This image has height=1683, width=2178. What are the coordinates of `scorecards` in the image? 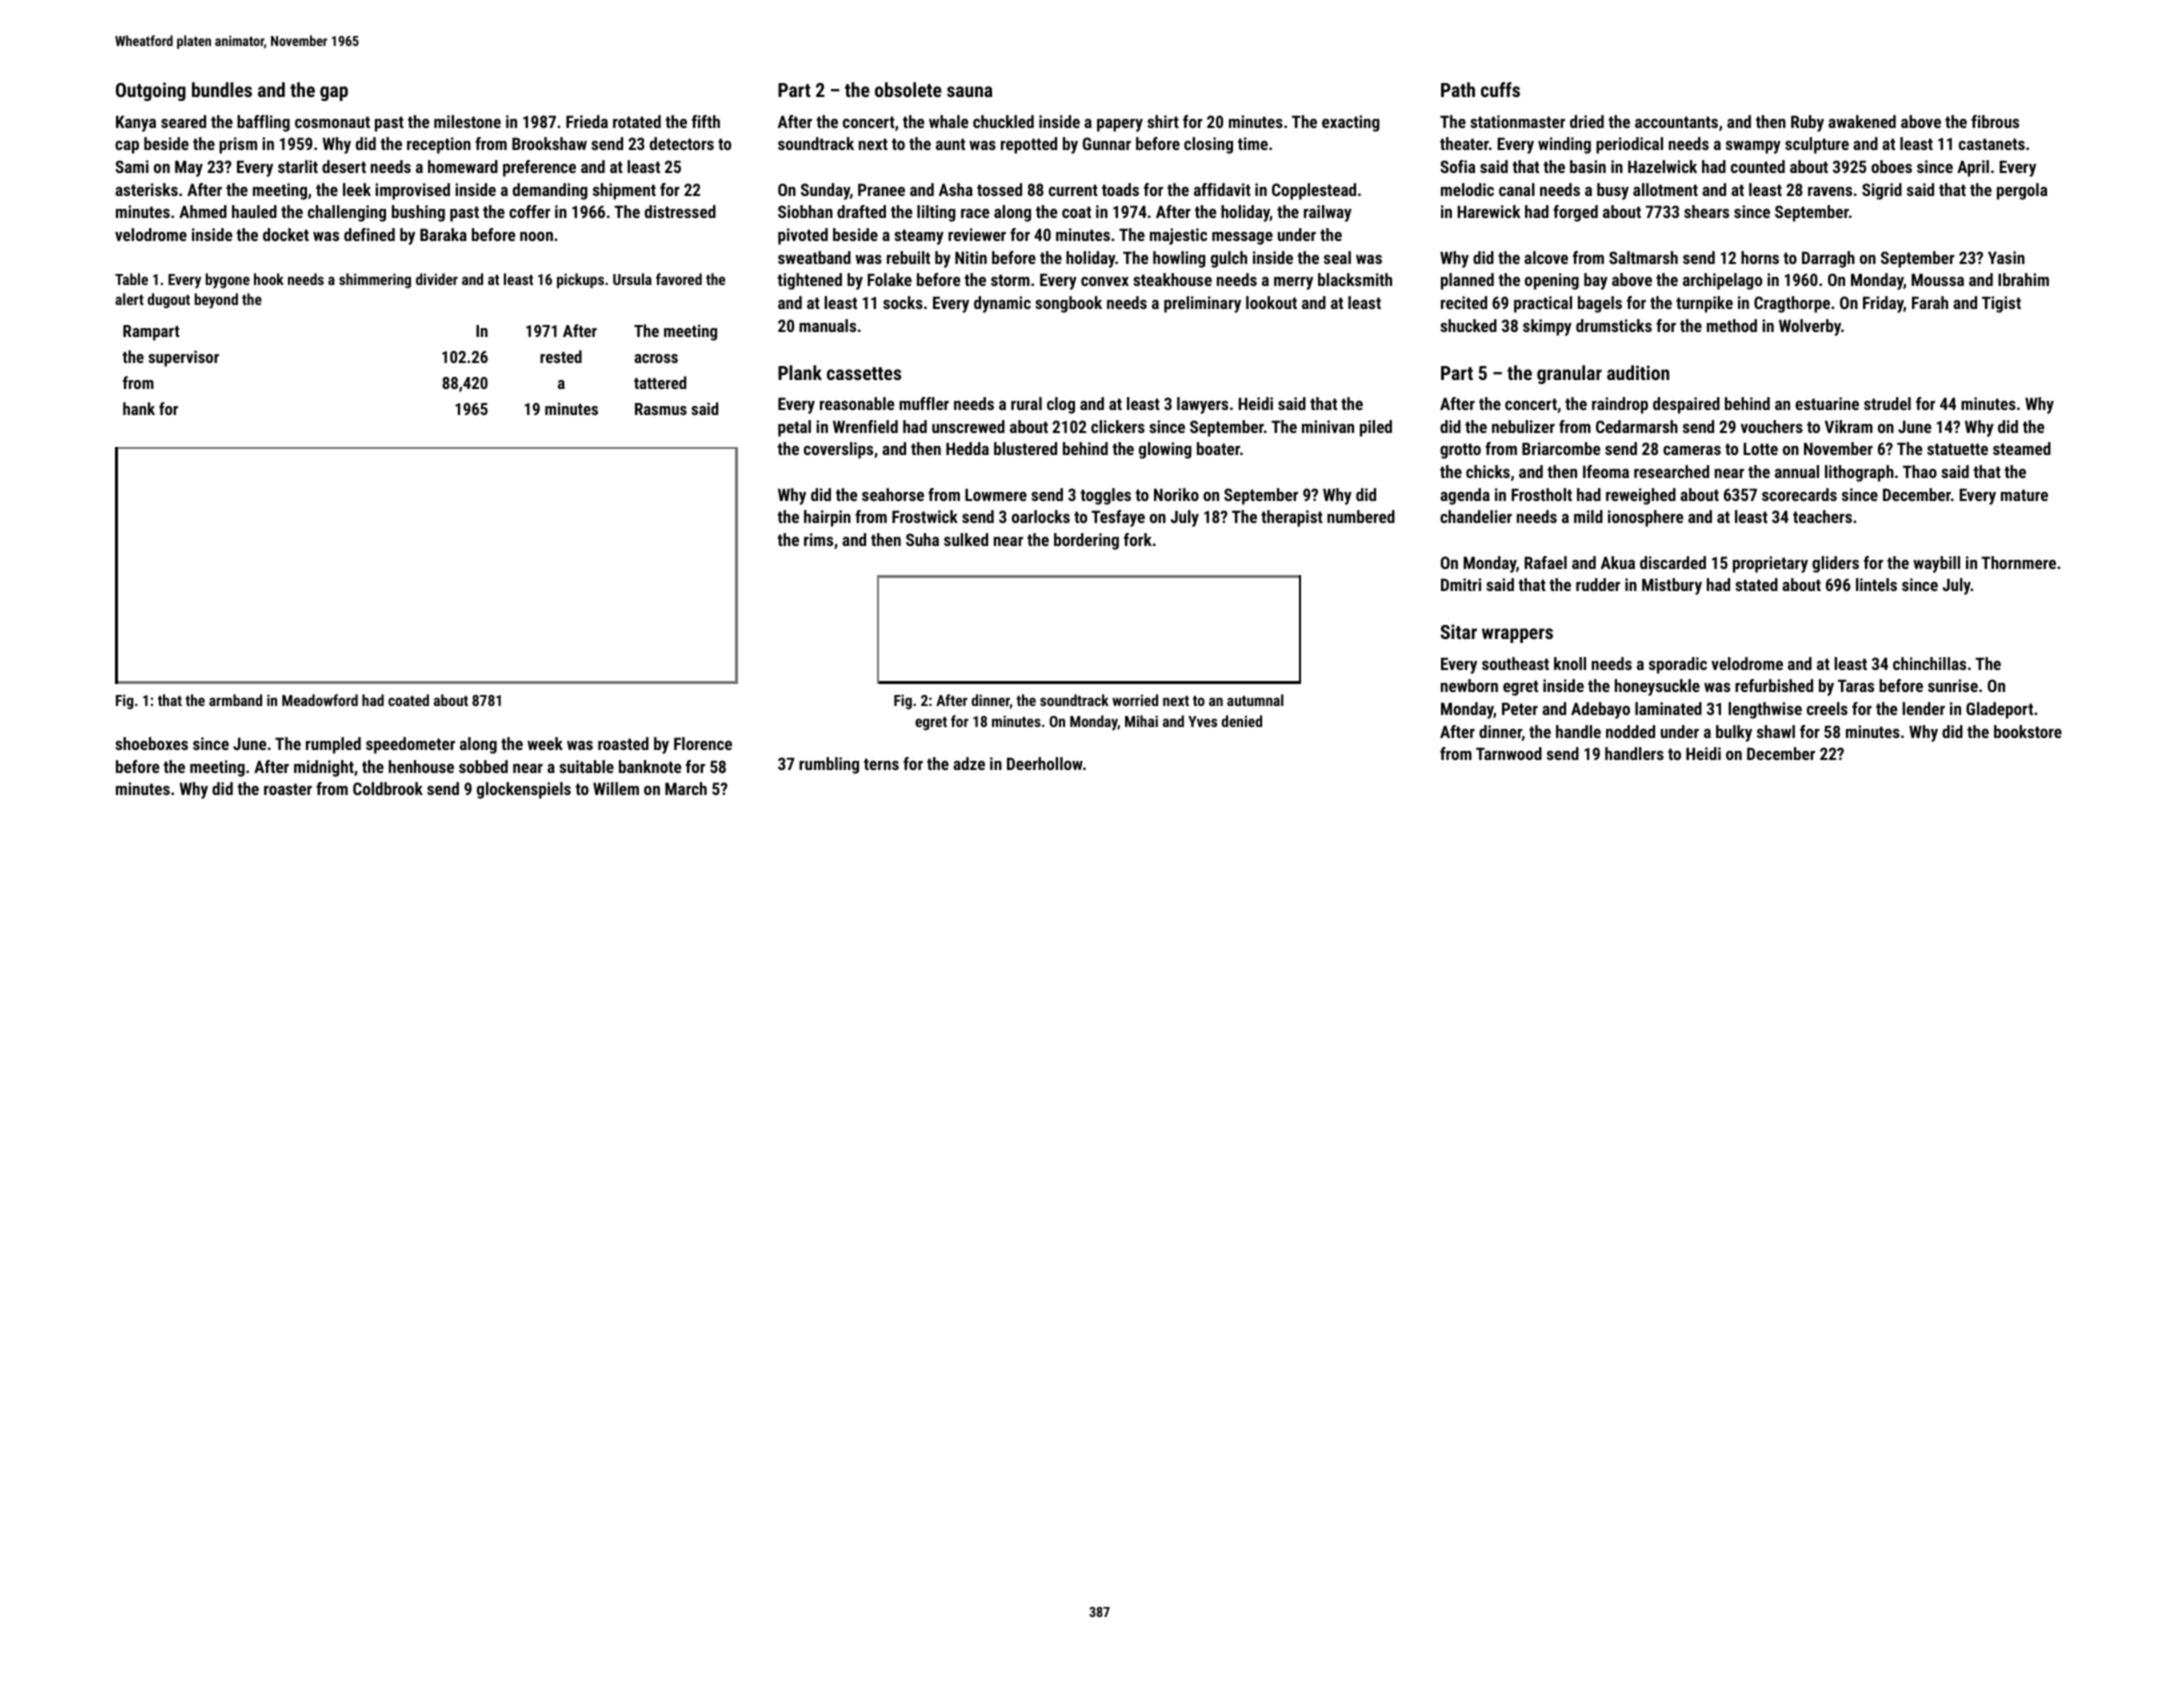 It's located at (1799, 494).
